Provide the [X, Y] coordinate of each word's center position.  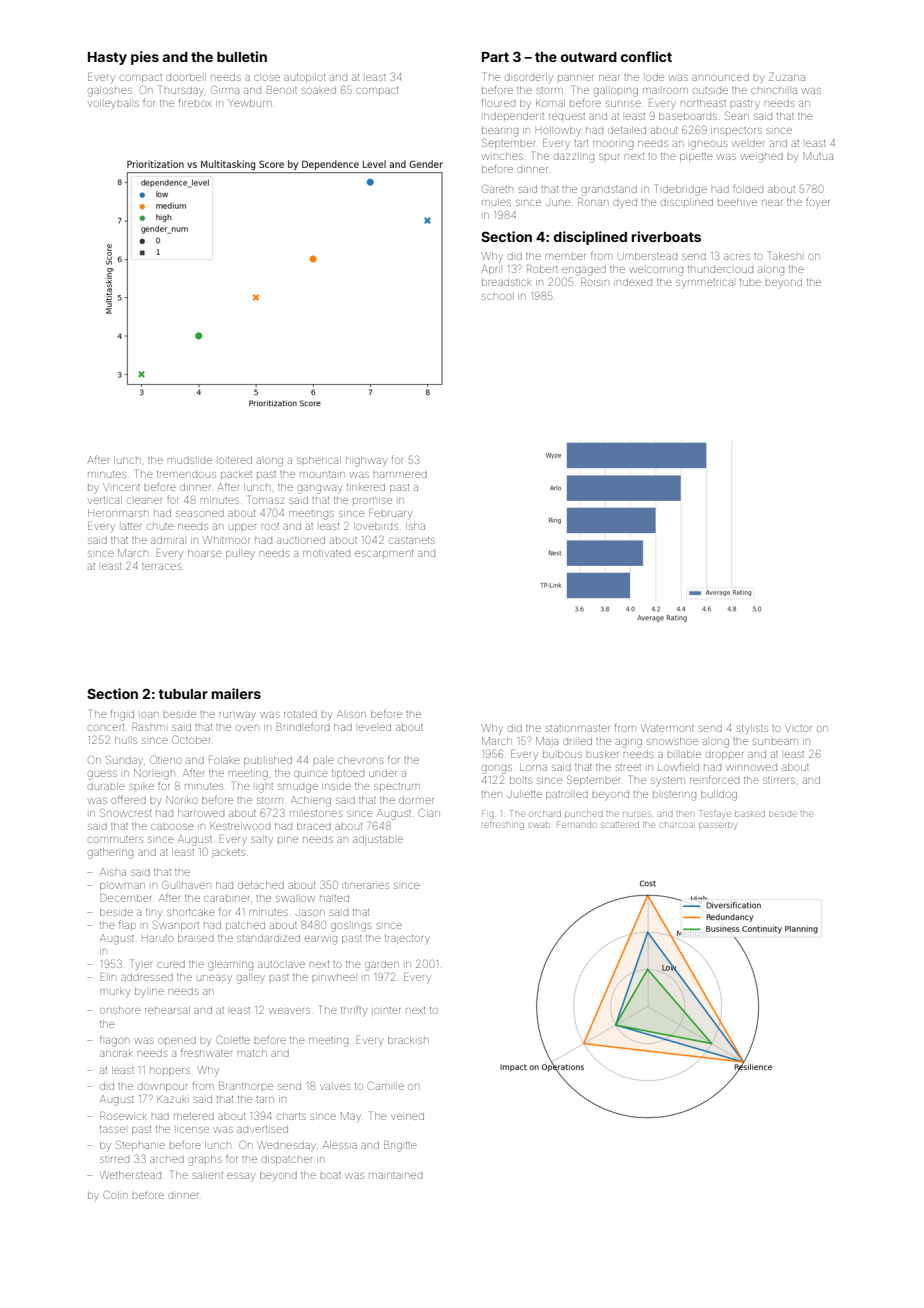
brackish [408, 1040]
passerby [717, 826]
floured [498, 102]
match [252, 1053]
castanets [412, 540]
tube [750, 282]
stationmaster [578, 728]
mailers [236, 693]
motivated [326, 553]
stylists [752, 729]
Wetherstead [130, 1175]
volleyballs [114, 104]
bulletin [242, 56]
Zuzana [787, 77]
